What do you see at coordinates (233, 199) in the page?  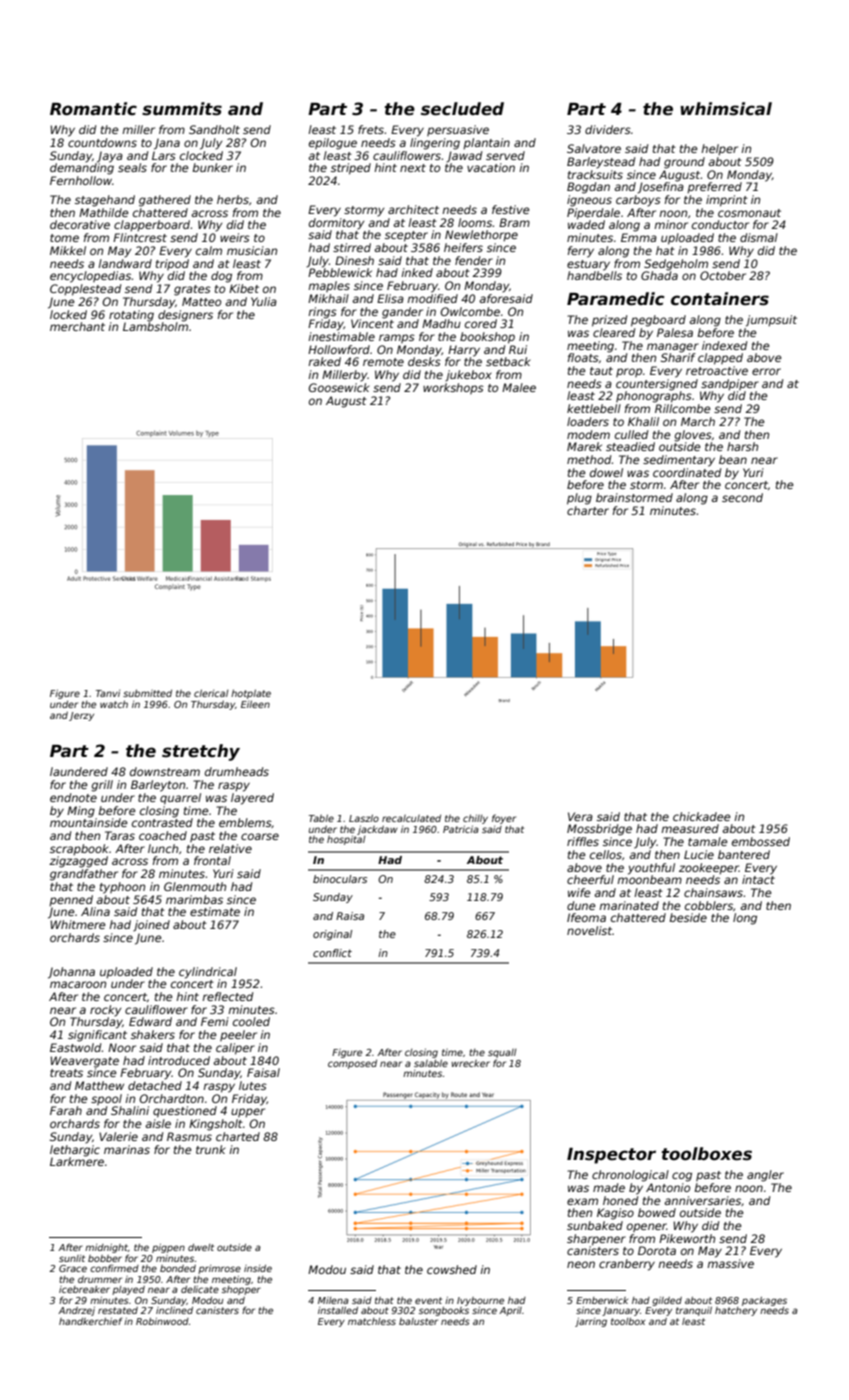 I see `herbs` at bounding box center [233, 199].
